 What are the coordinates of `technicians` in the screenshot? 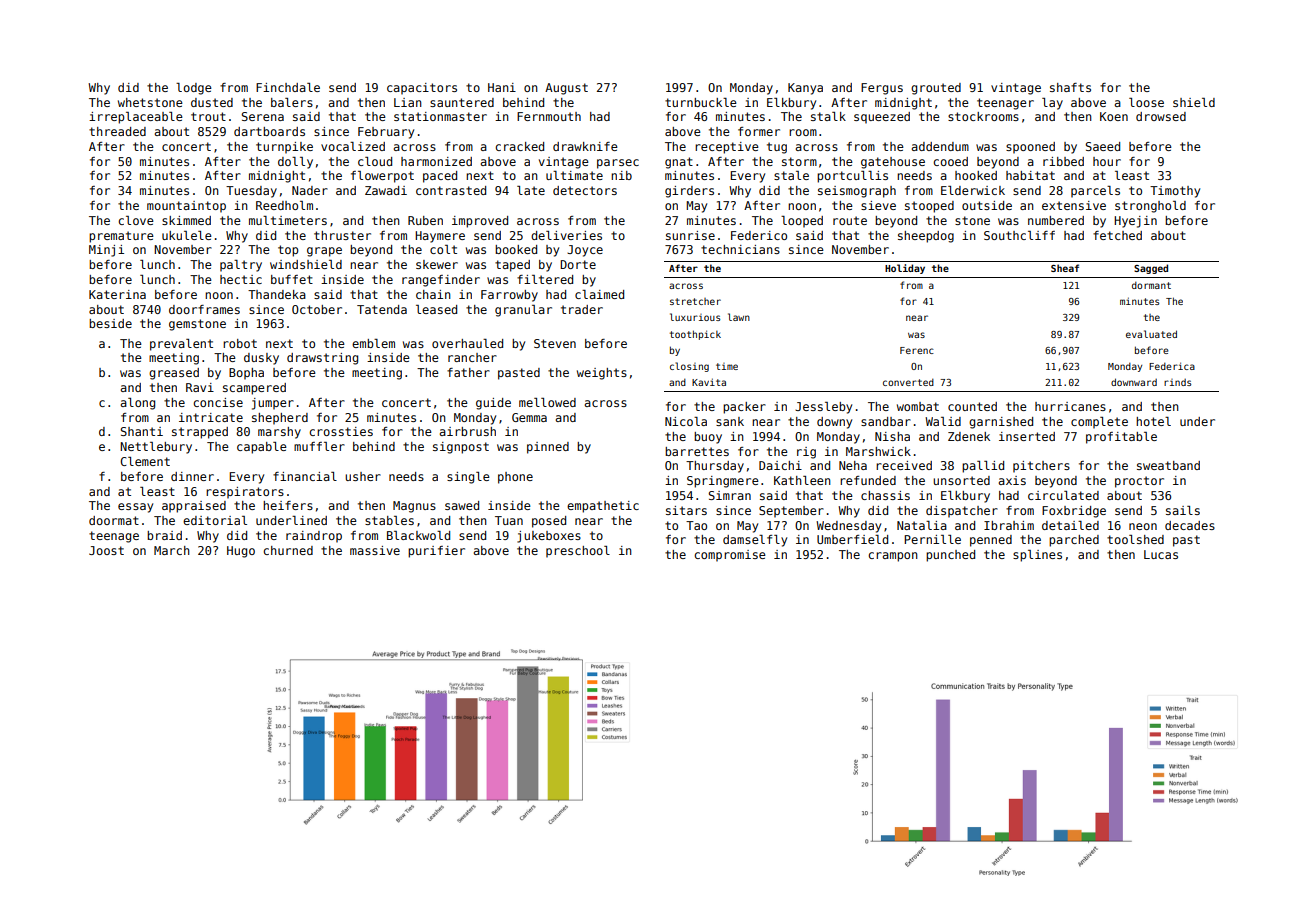 It's located at (740, 249).
